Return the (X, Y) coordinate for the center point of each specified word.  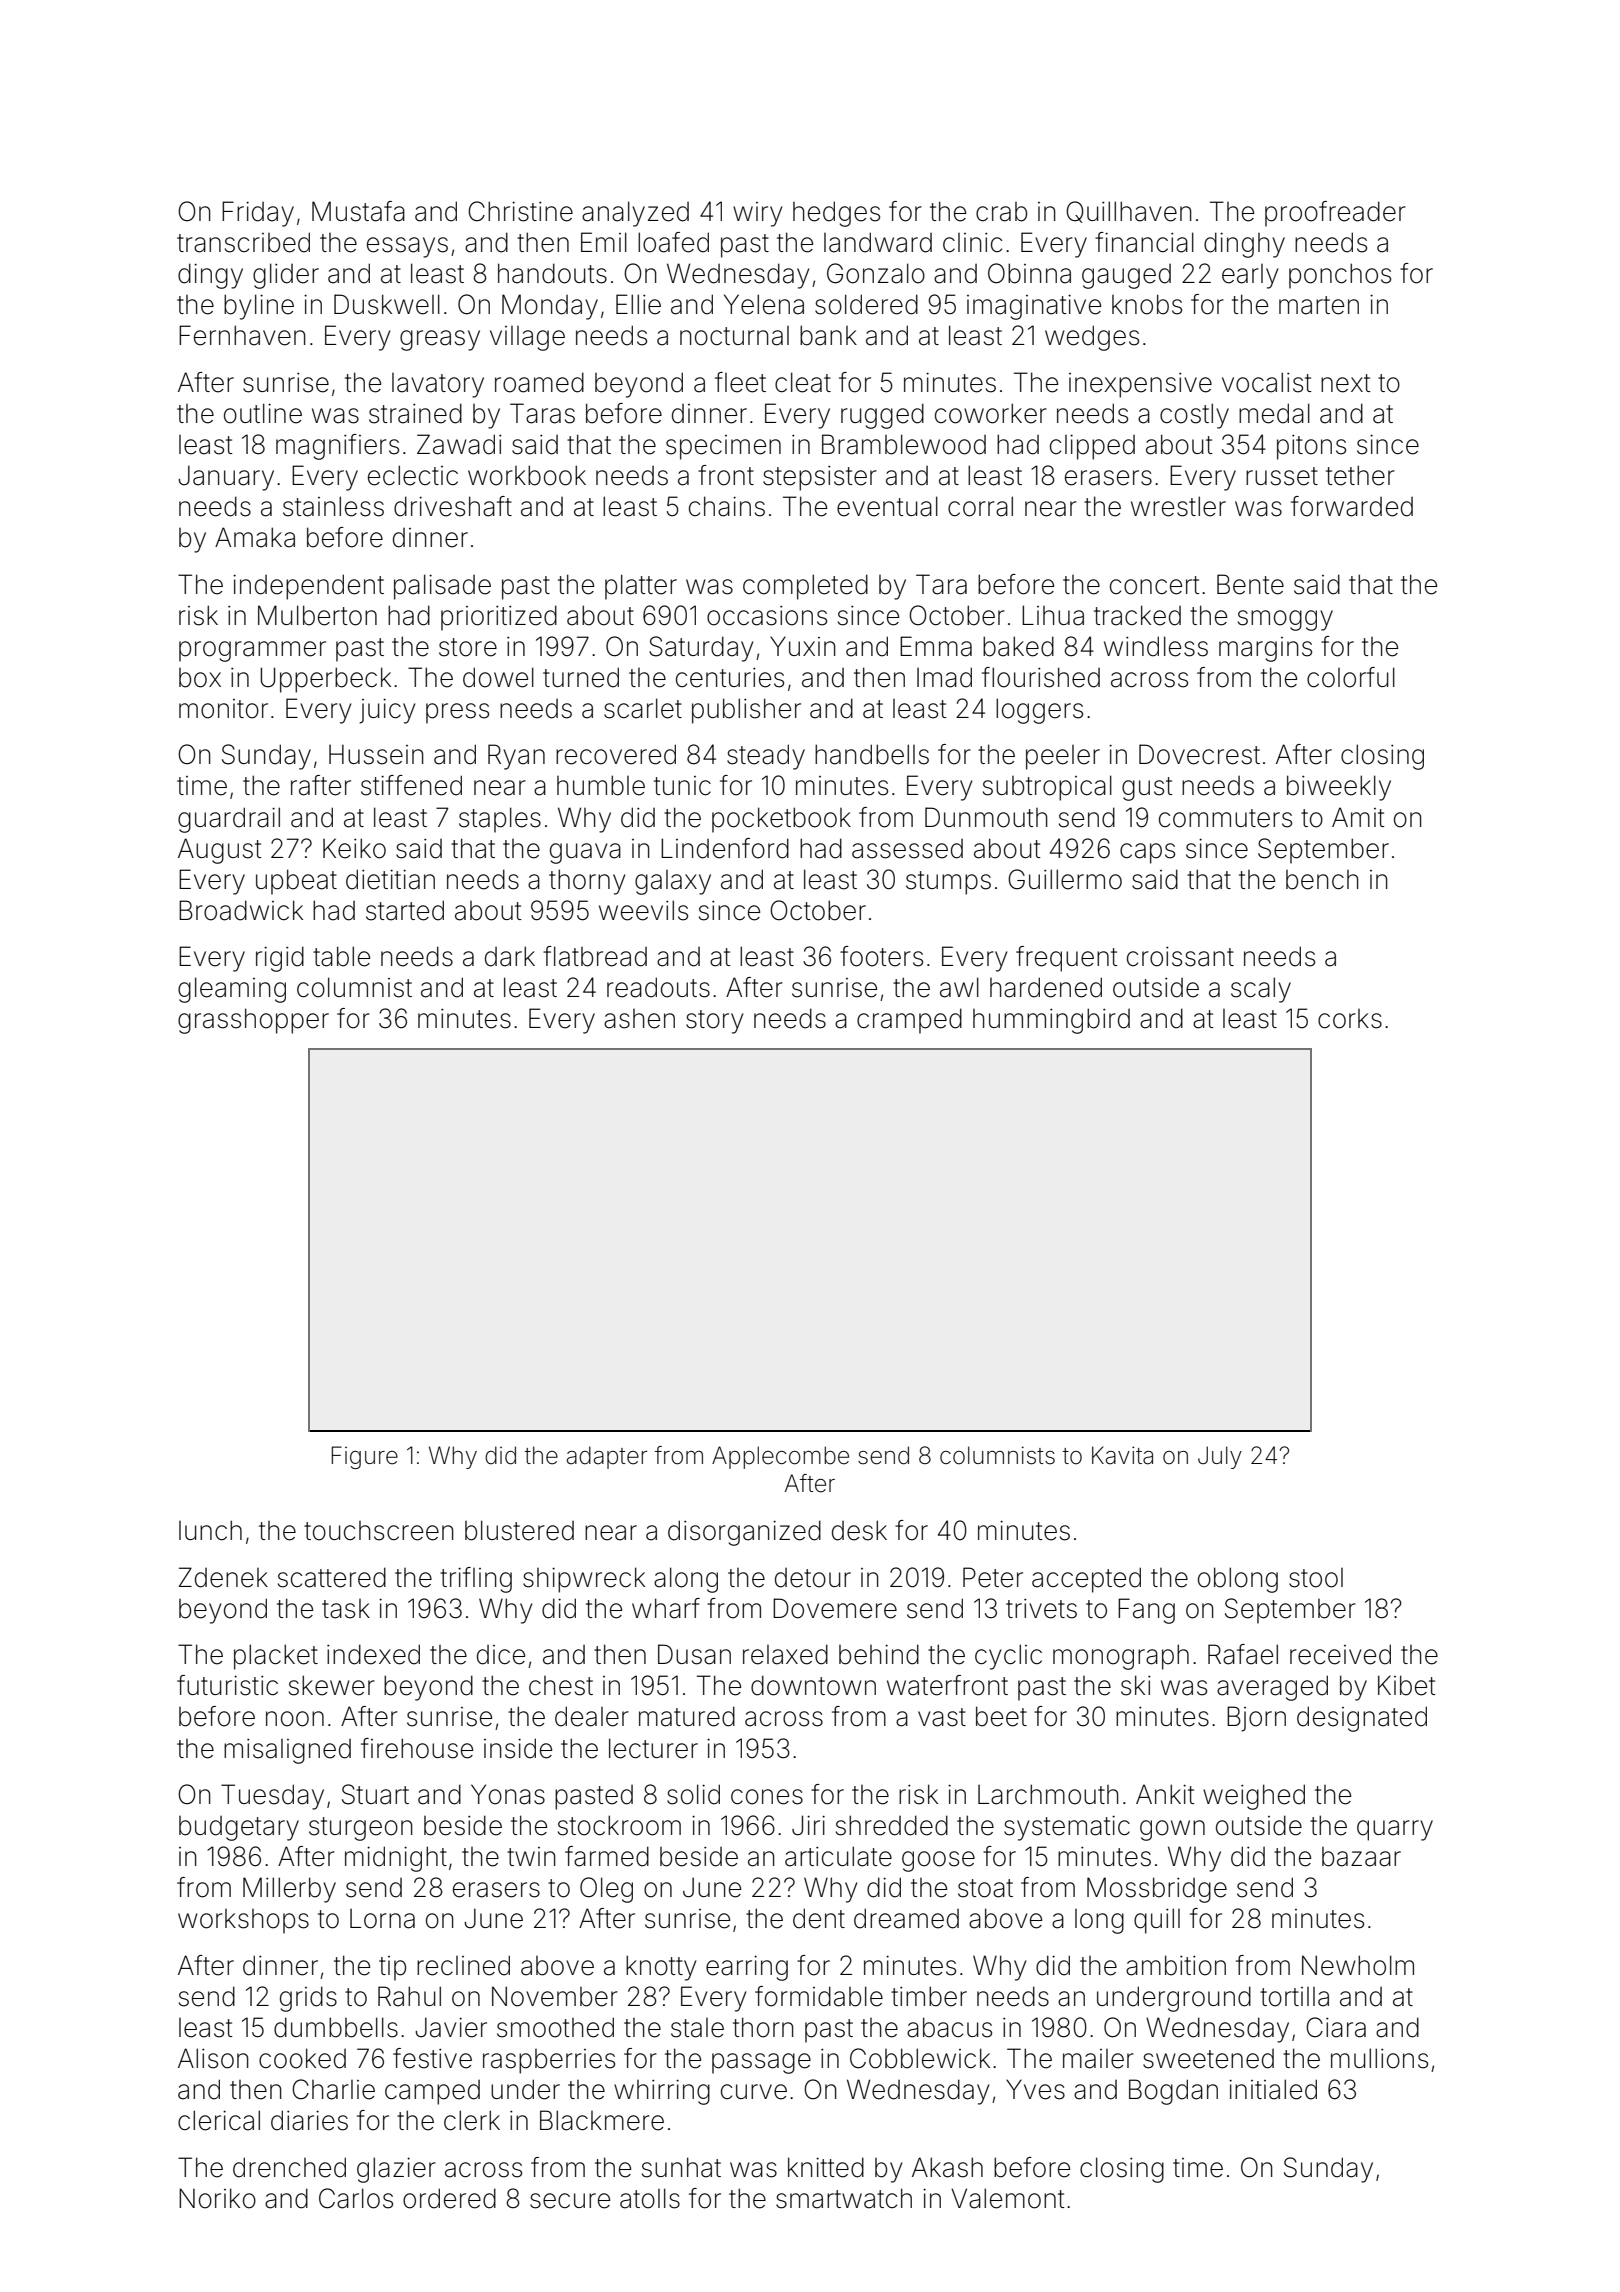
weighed (1254, 1797)
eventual (887, 506)
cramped (909, 1021)
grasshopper (253, 1021)
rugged (882, 416)
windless (1156, 646)
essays (407, 247)
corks (1350, 1019)
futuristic (227, 1685)
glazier (396, 2170)
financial (1144, 242)
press (457, 713)
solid (693, 1794)
